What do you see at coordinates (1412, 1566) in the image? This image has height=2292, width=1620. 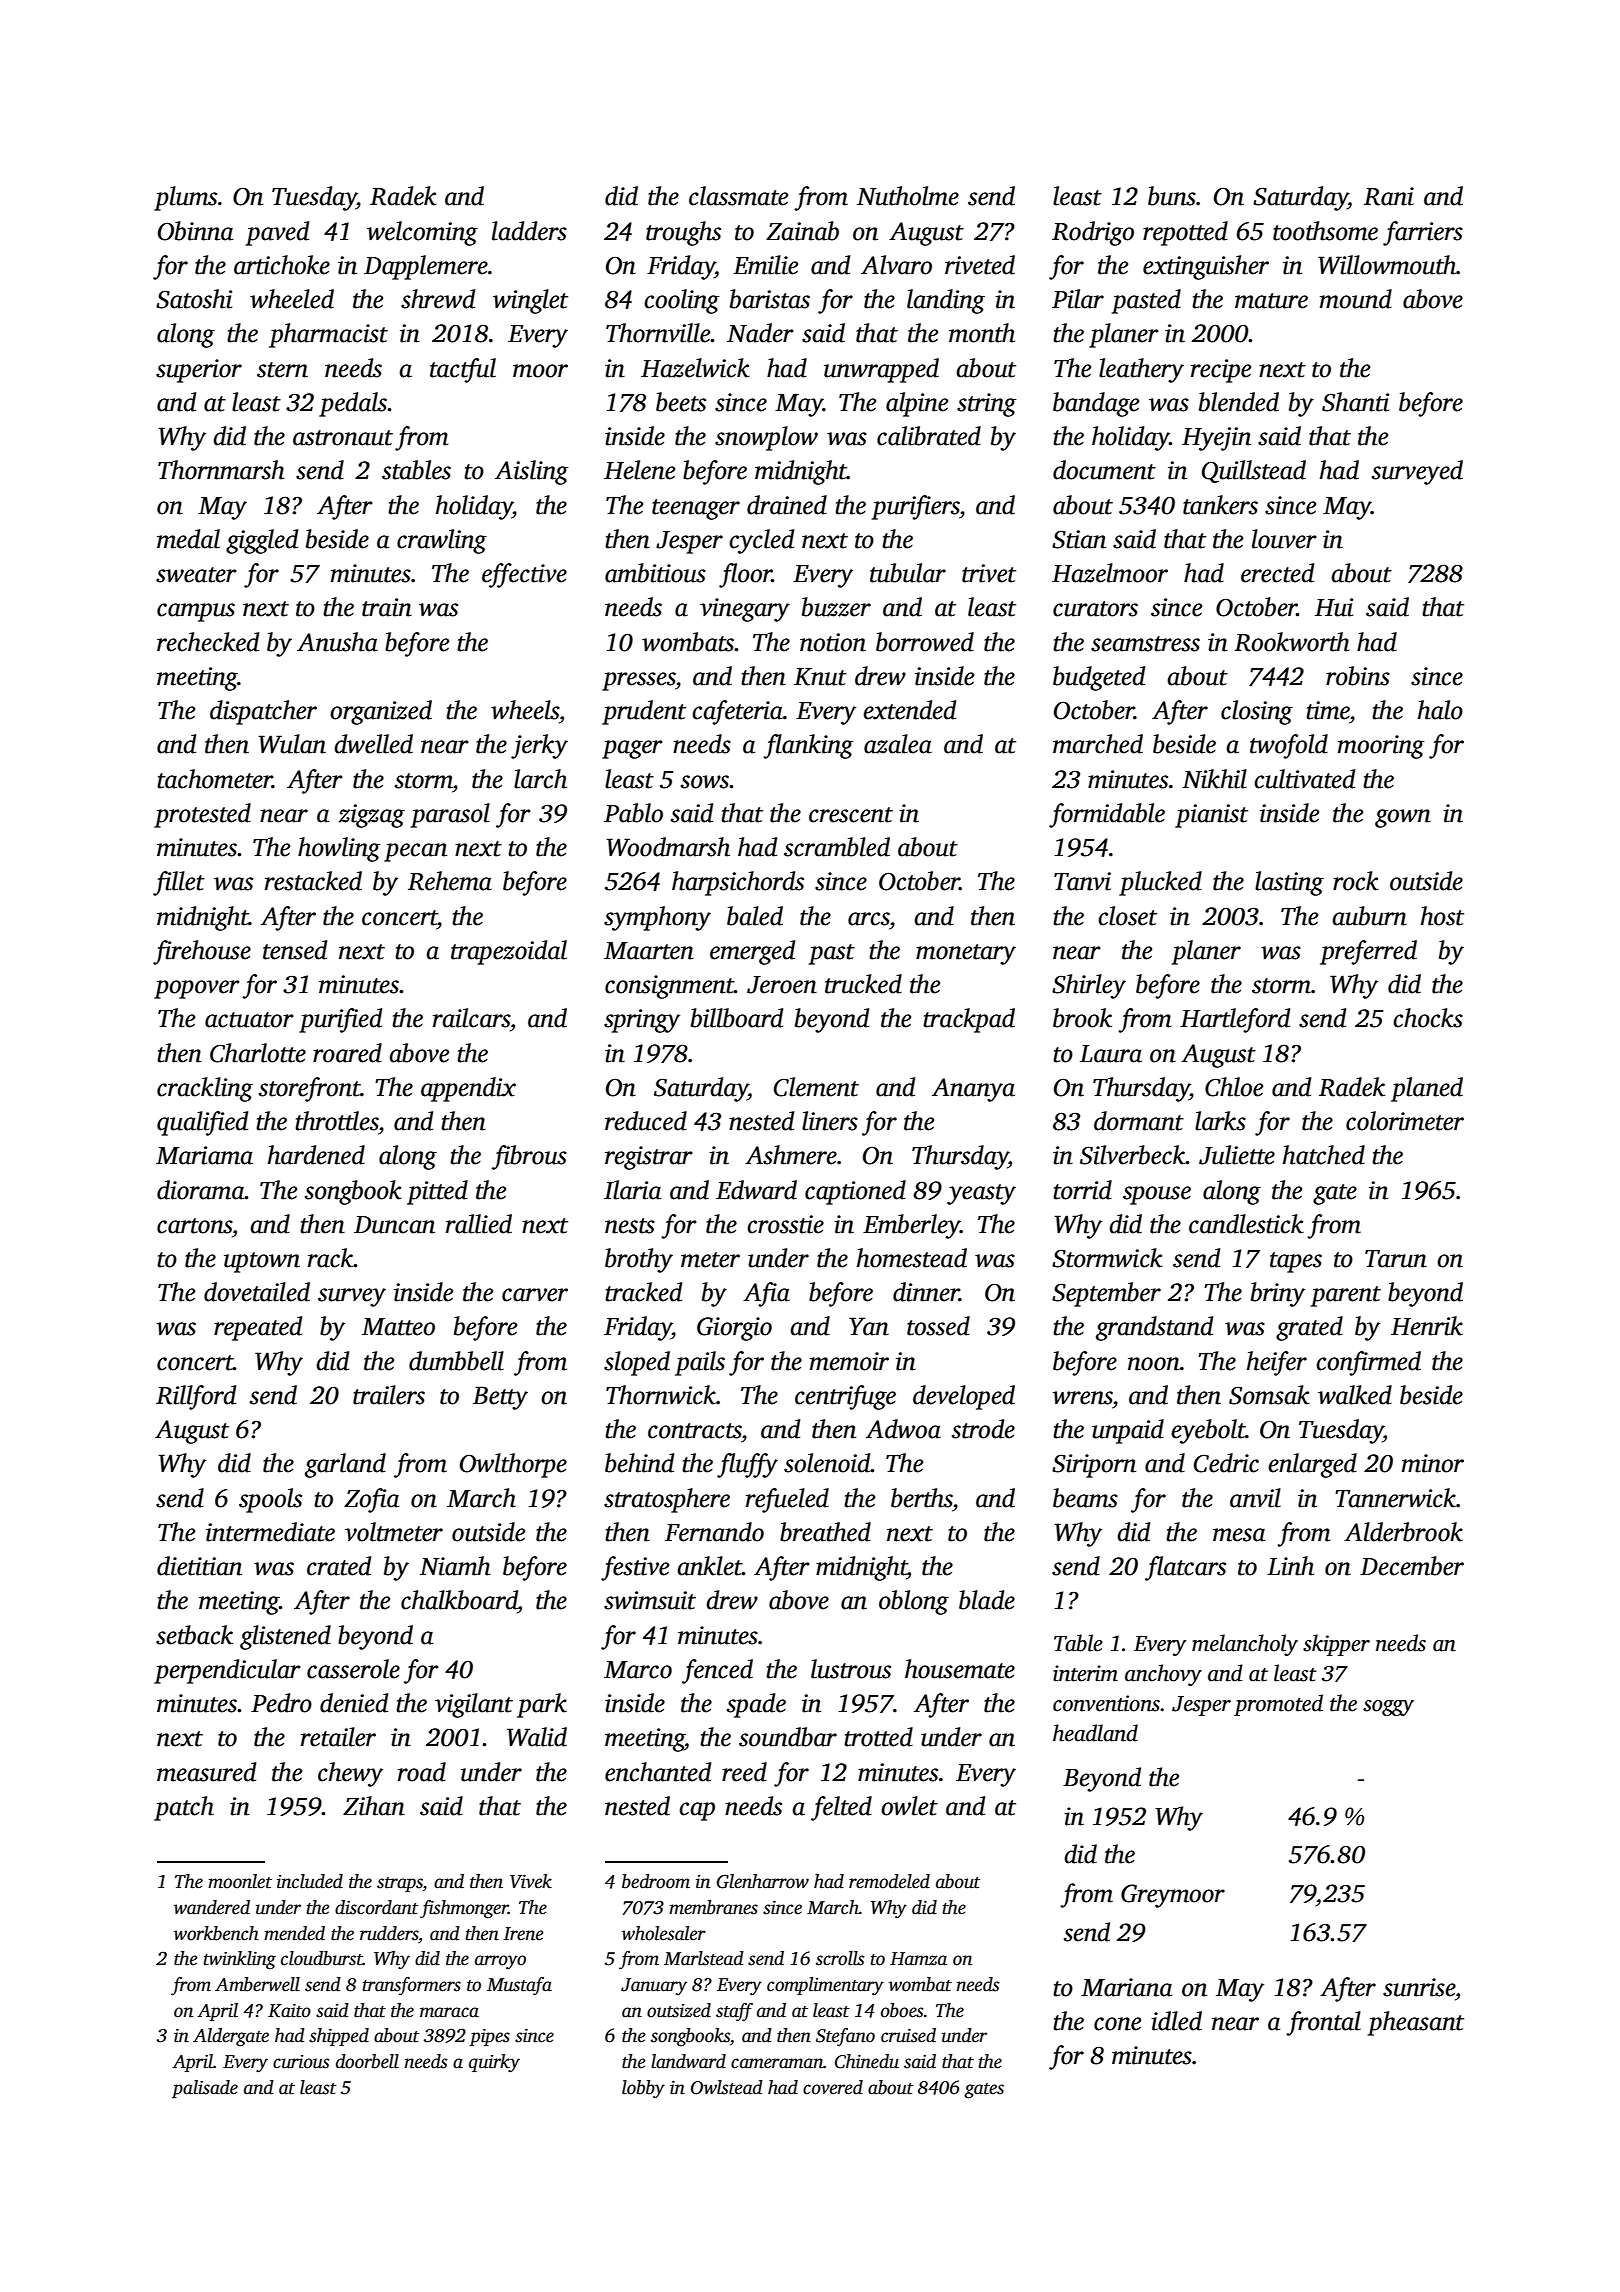 I see `December` at bounding box center [1412, 1566].
